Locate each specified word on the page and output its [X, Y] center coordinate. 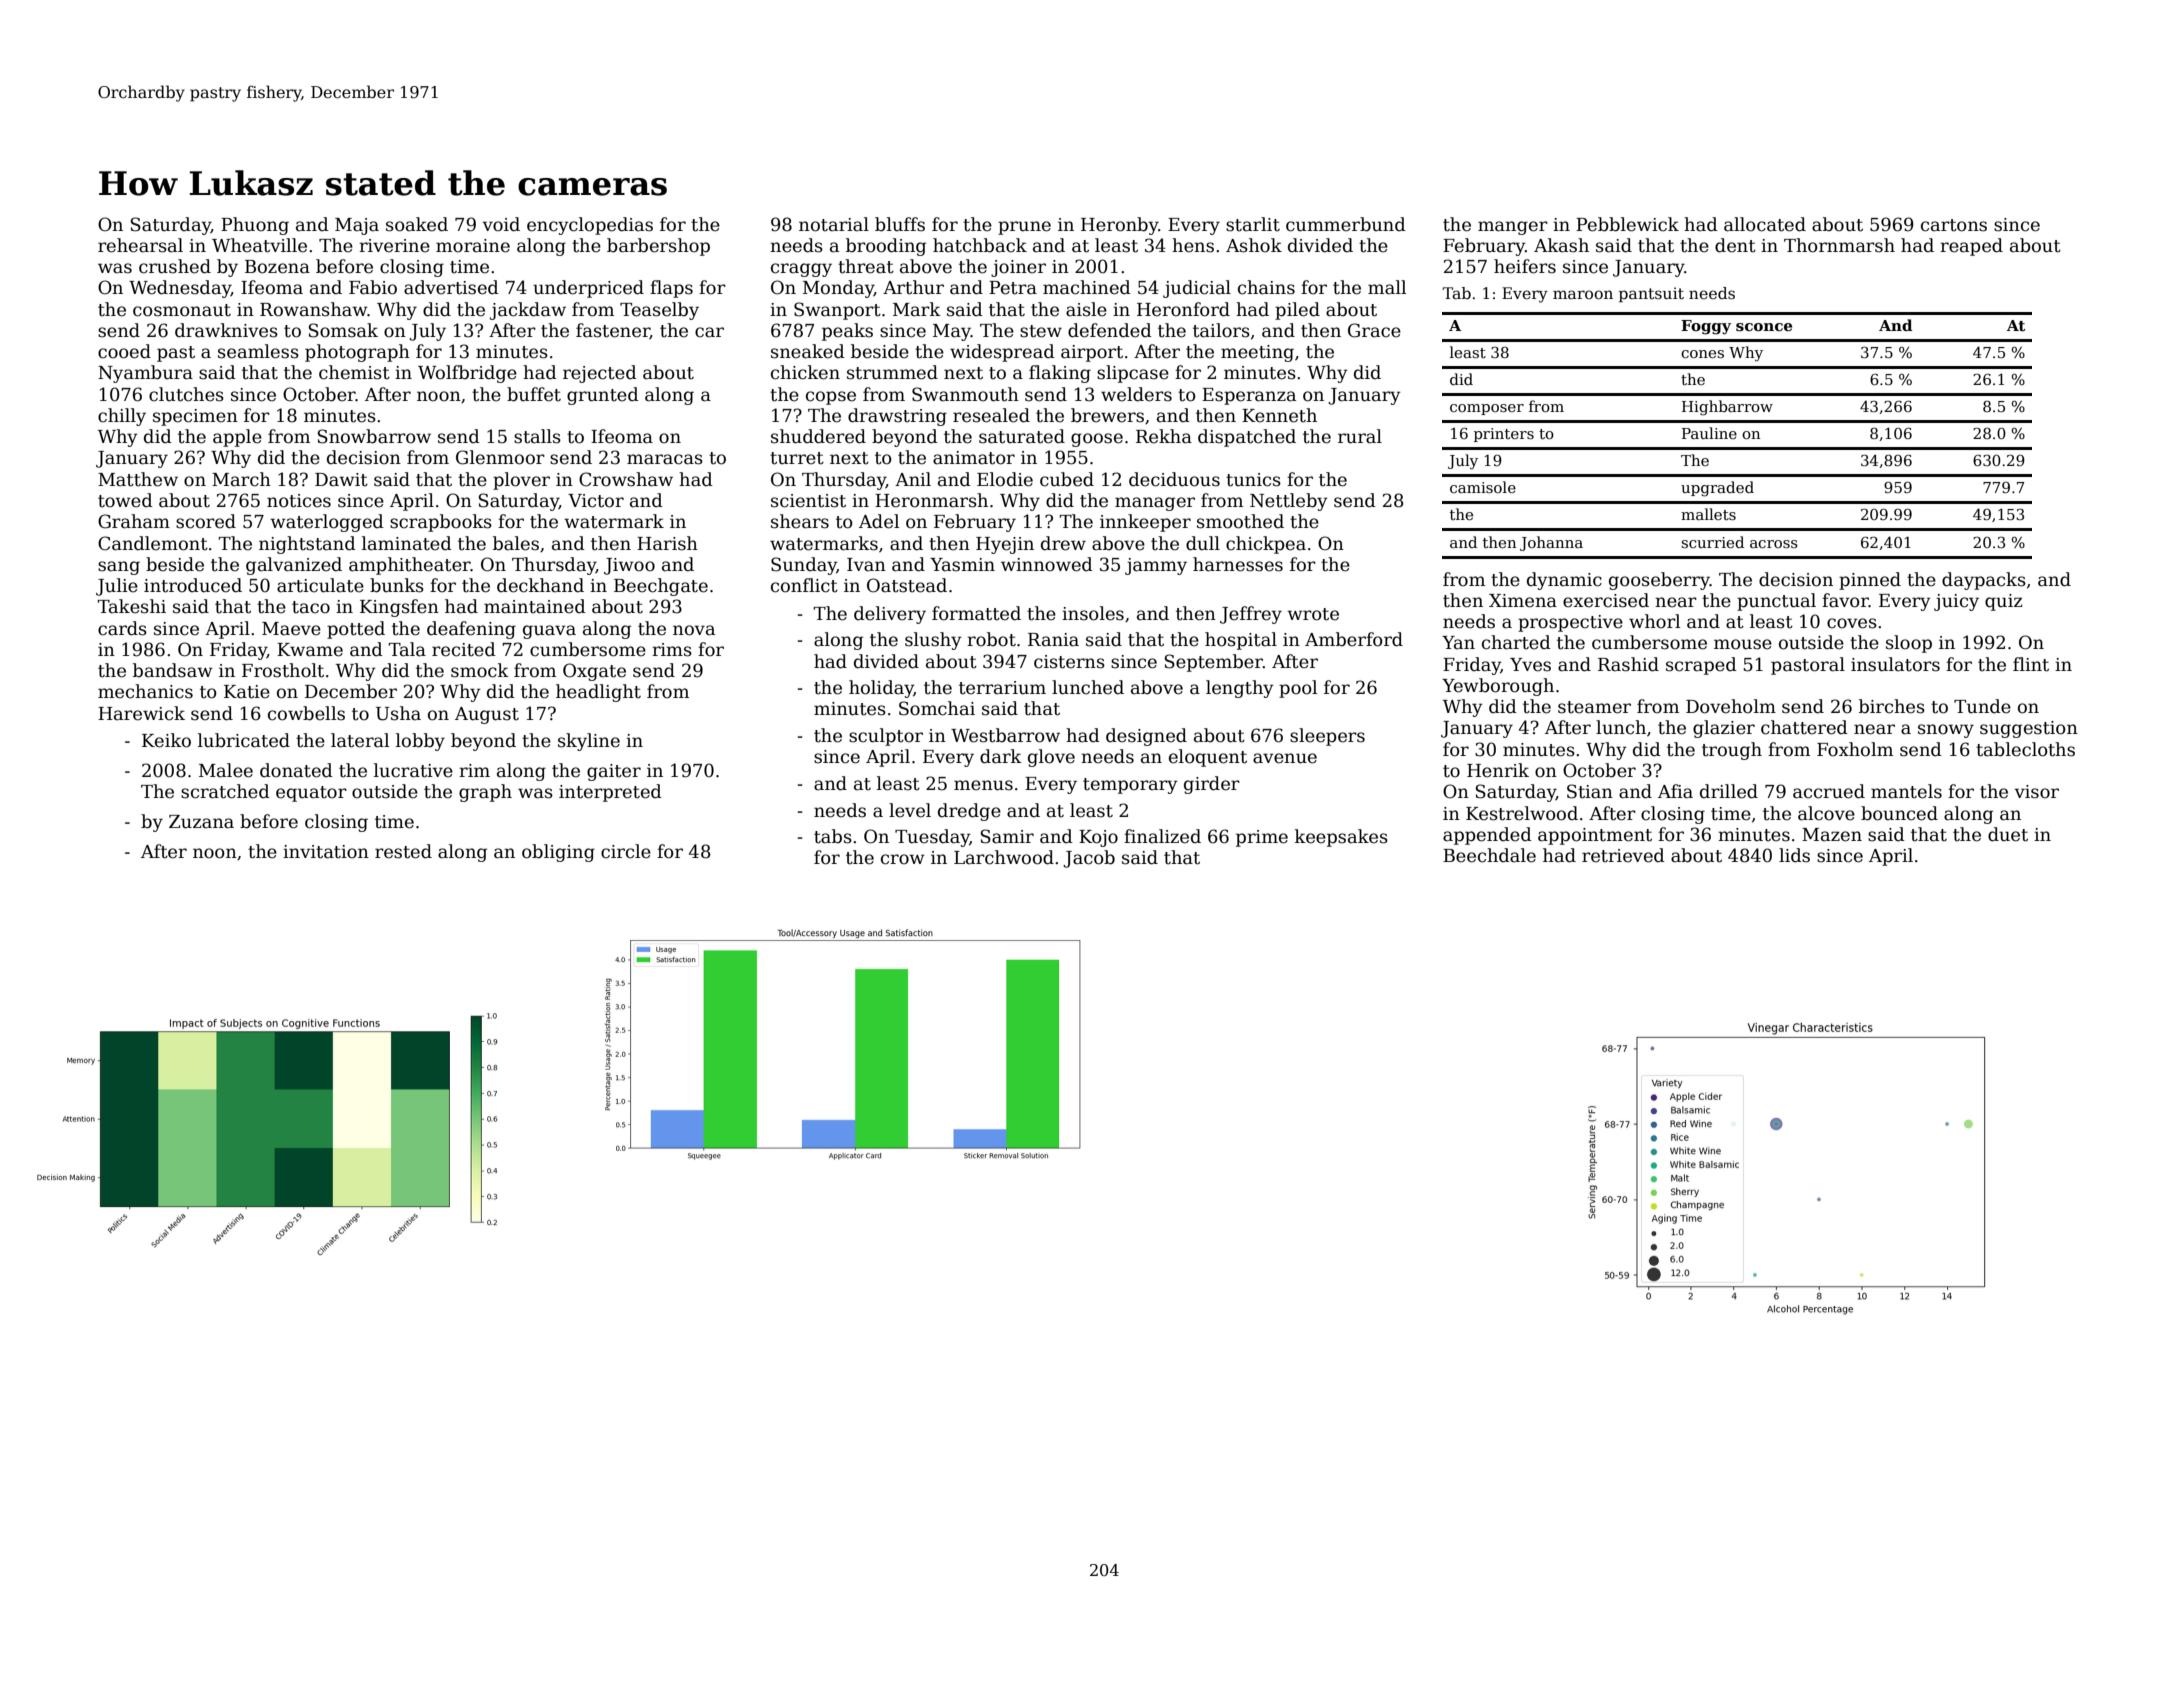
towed [125, 500]
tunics [1253, 480]
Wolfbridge [467, 374]
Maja [357, 226]
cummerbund [1346, 224]
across [1774, 544]
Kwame [310, 650]
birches [1892, 706]
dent [1735, 245]
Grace [1374, 330]
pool [1298, 689]
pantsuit [1651, 294]
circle [626, 851]
